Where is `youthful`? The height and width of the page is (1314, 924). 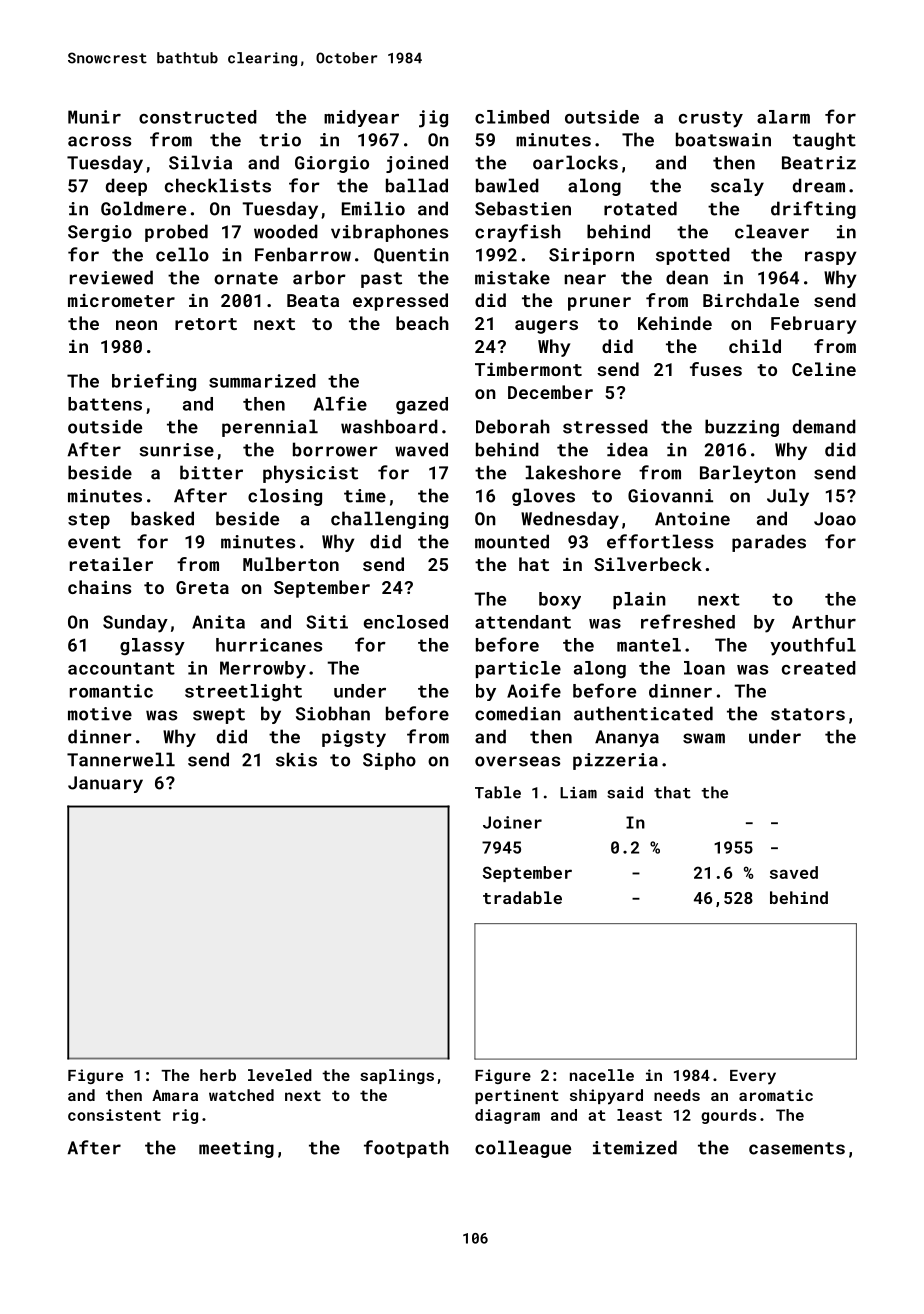
youthful is located at coordinates (813, 646).
